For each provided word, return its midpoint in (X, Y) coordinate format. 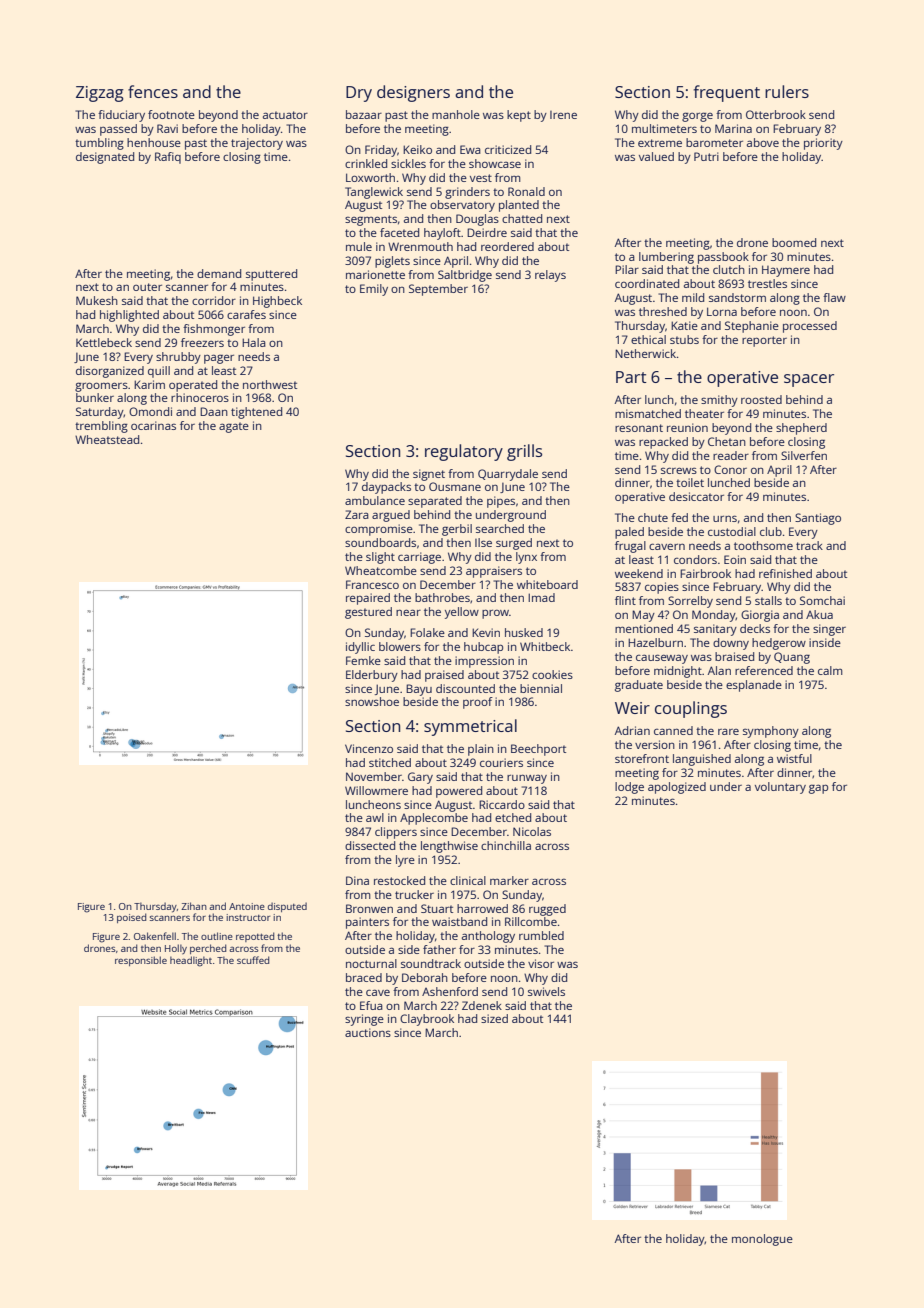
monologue (762, 1240)
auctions (368, 1032)
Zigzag (100, 94)
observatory (462, 206)
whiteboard (547, 584)
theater (704, 413)
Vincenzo (369, 748)
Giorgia (760, 616)
